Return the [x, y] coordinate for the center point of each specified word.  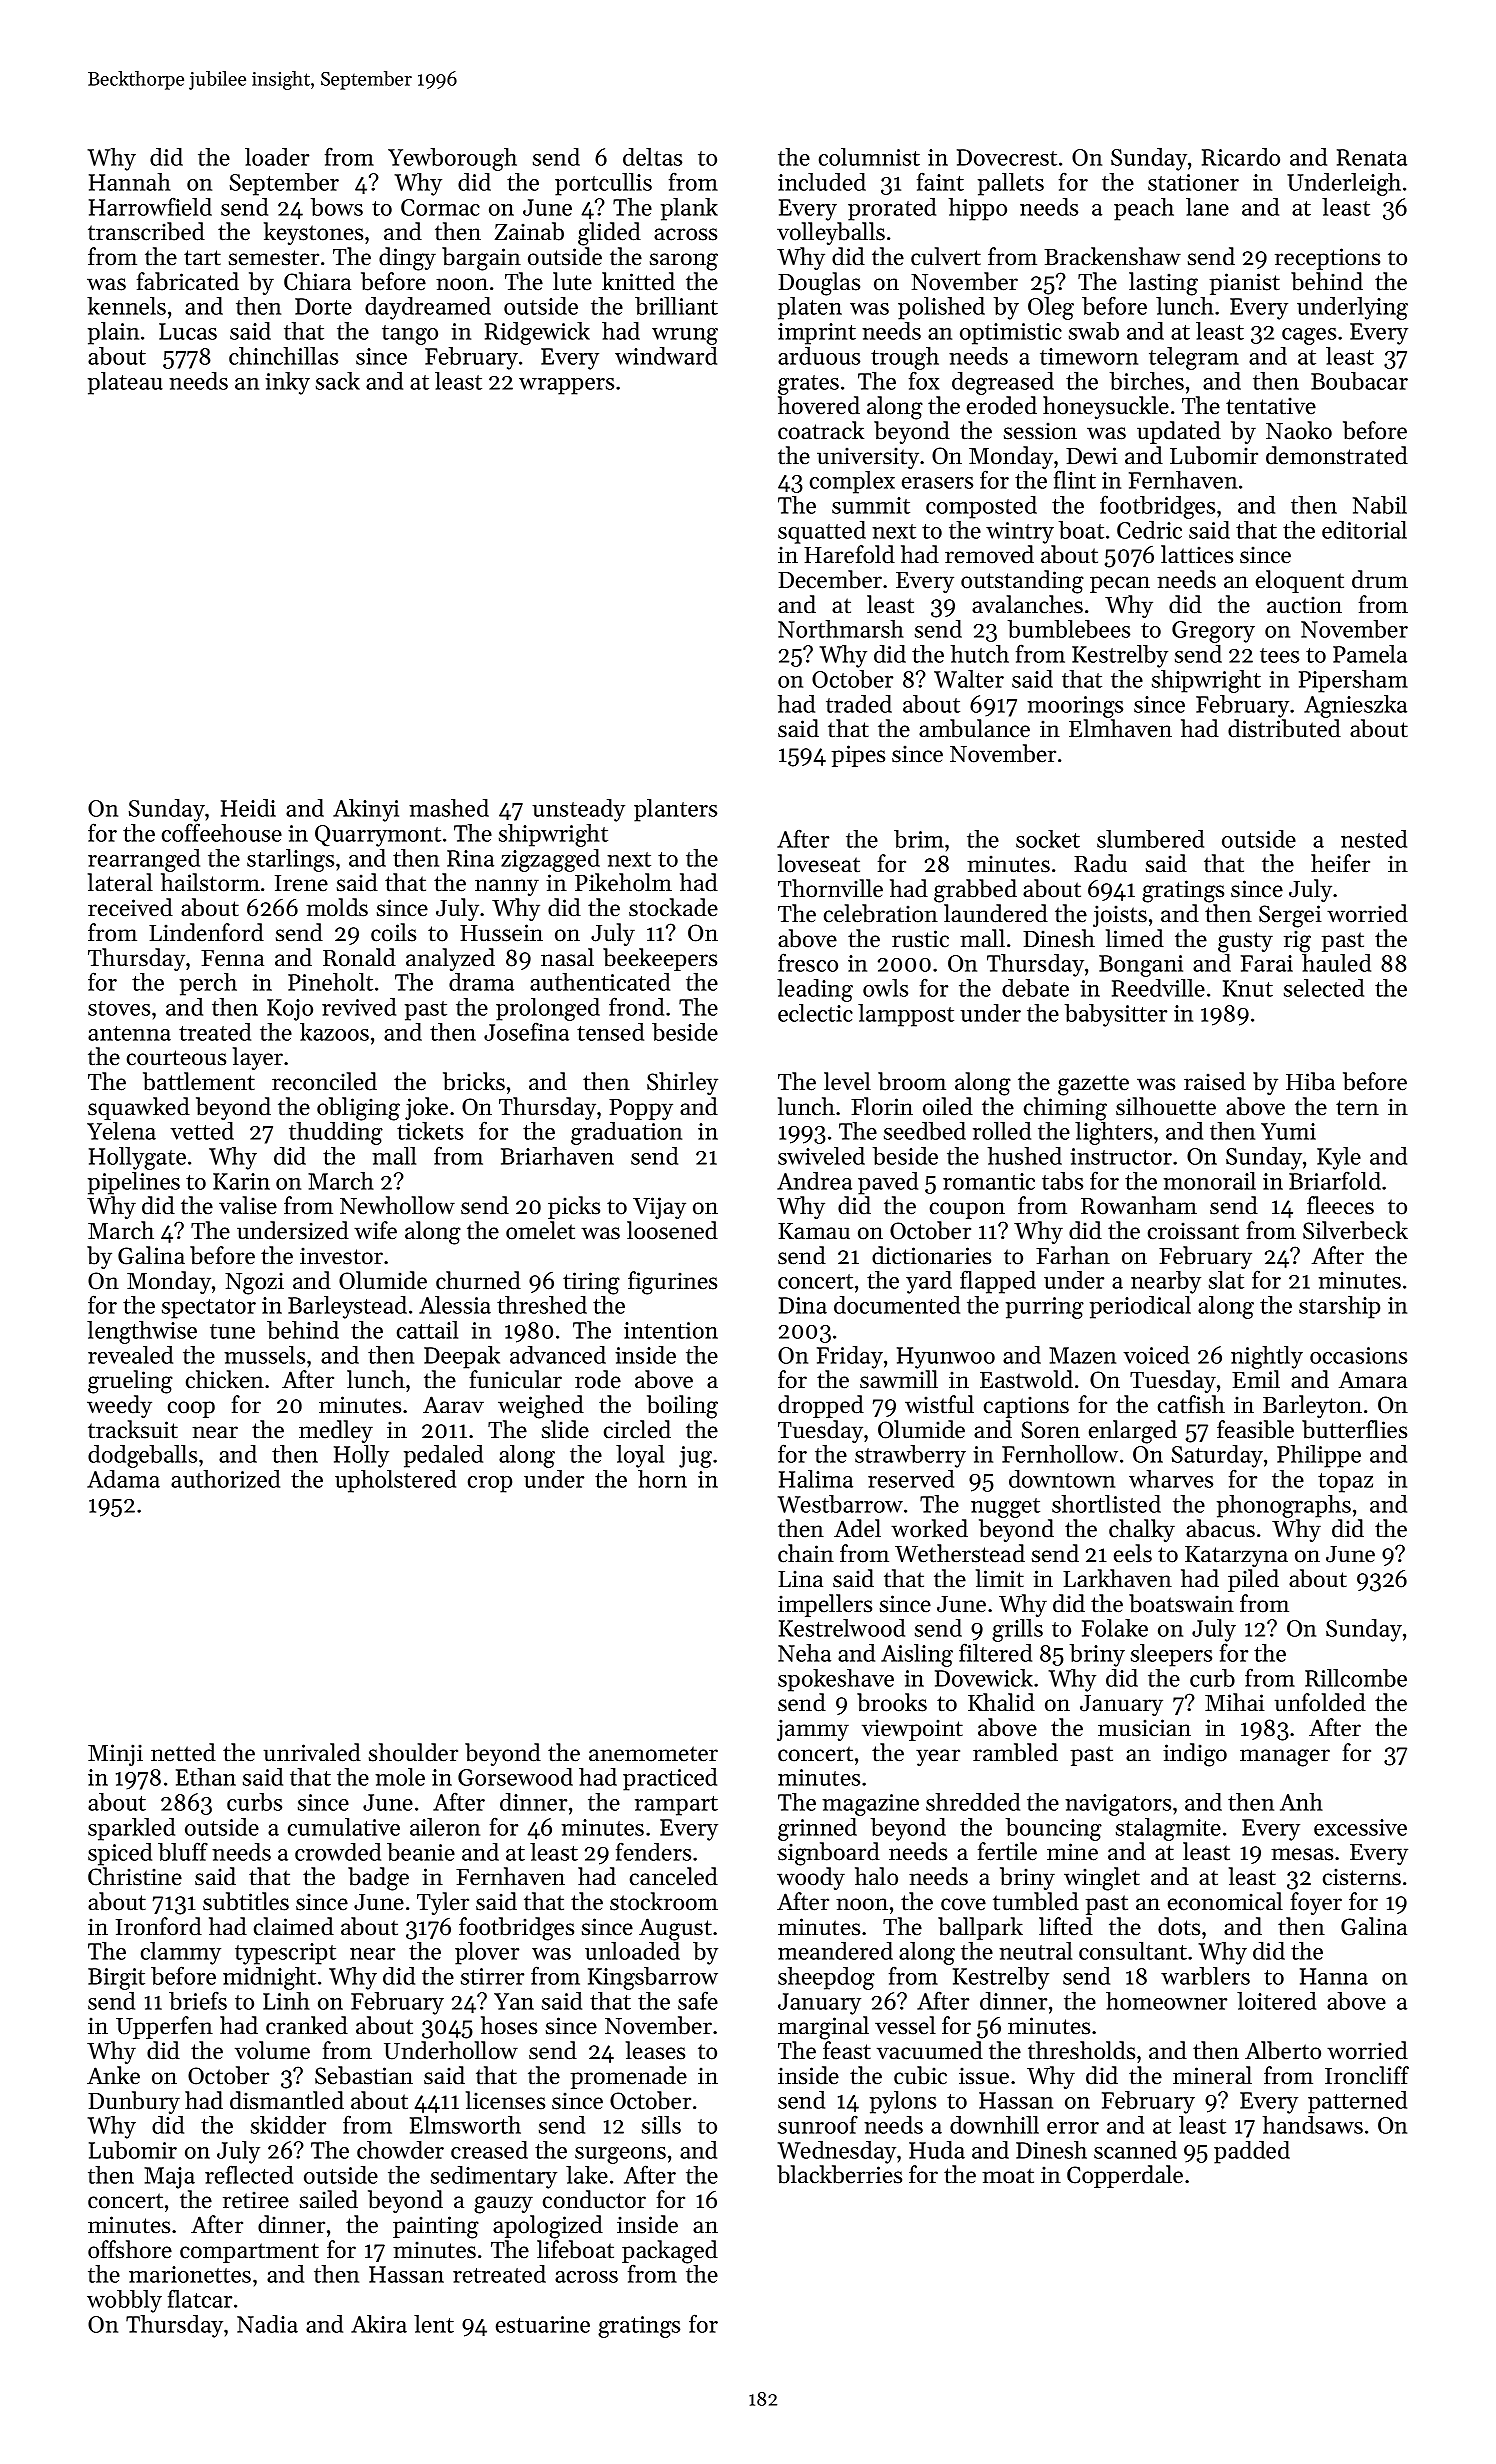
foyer [1316, 1903]
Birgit [116, 1979]
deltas [652, 157]
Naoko [1299, 430]
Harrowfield [150, 206]
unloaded [632, 1951]
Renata [1372, 157]
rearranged [144, 860]
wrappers [566, 386]
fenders [653, 1851]
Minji [115, 1755]
